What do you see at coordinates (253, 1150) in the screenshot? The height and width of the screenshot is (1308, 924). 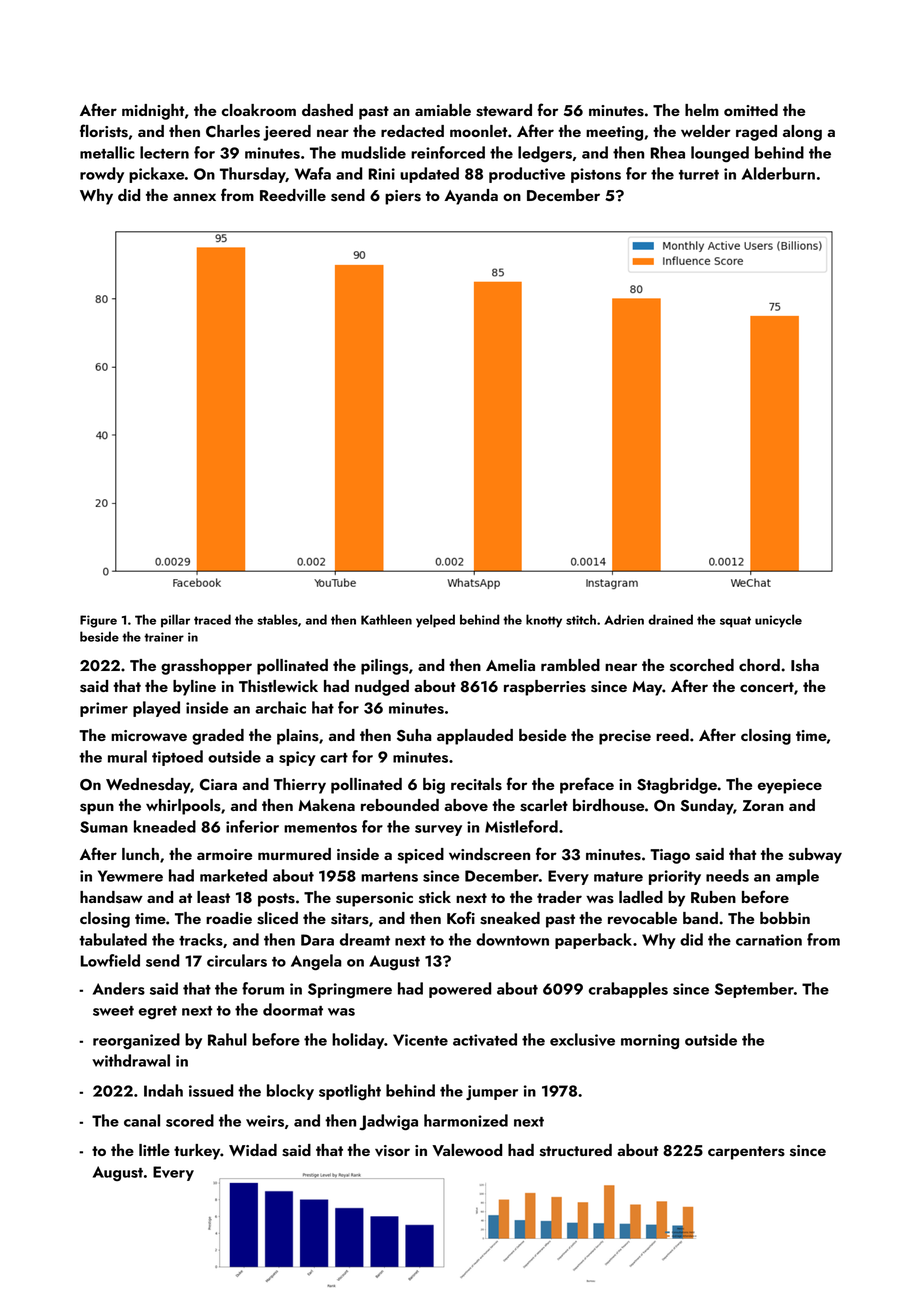 I see `Widad` at bounding box center [253, 1150].
